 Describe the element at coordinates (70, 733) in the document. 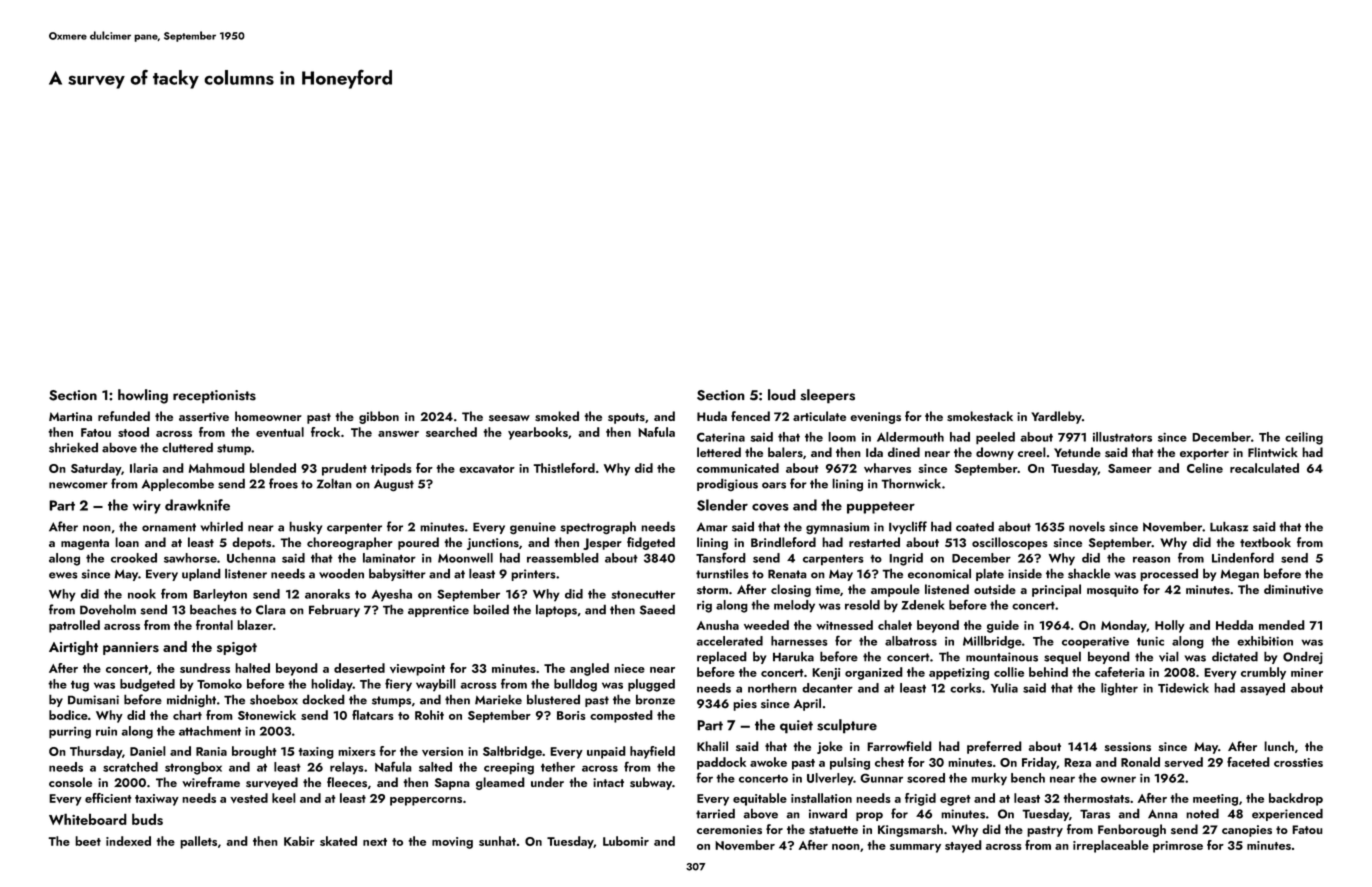

I see `purring` at that location.
